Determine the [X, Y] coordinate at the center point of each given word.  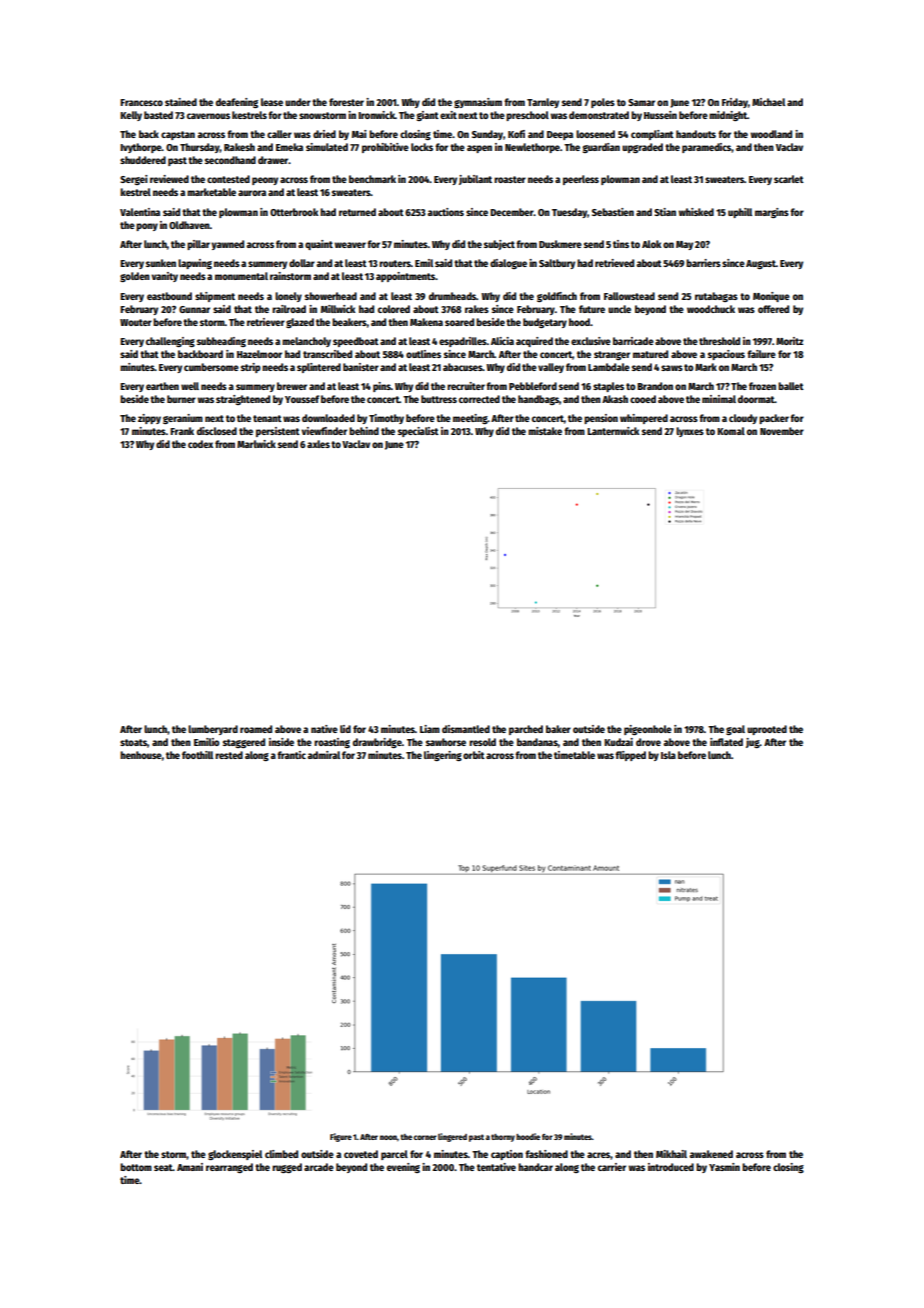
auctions [446, 212]
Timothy [386, 419]
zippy [149, 419]
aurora [252, 193]
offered [773, 309]
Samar [641, 102]
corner [425, 1137]
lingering [443, 756]
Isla [668, 755]
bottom [136, 1167]
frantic [291, 755]
